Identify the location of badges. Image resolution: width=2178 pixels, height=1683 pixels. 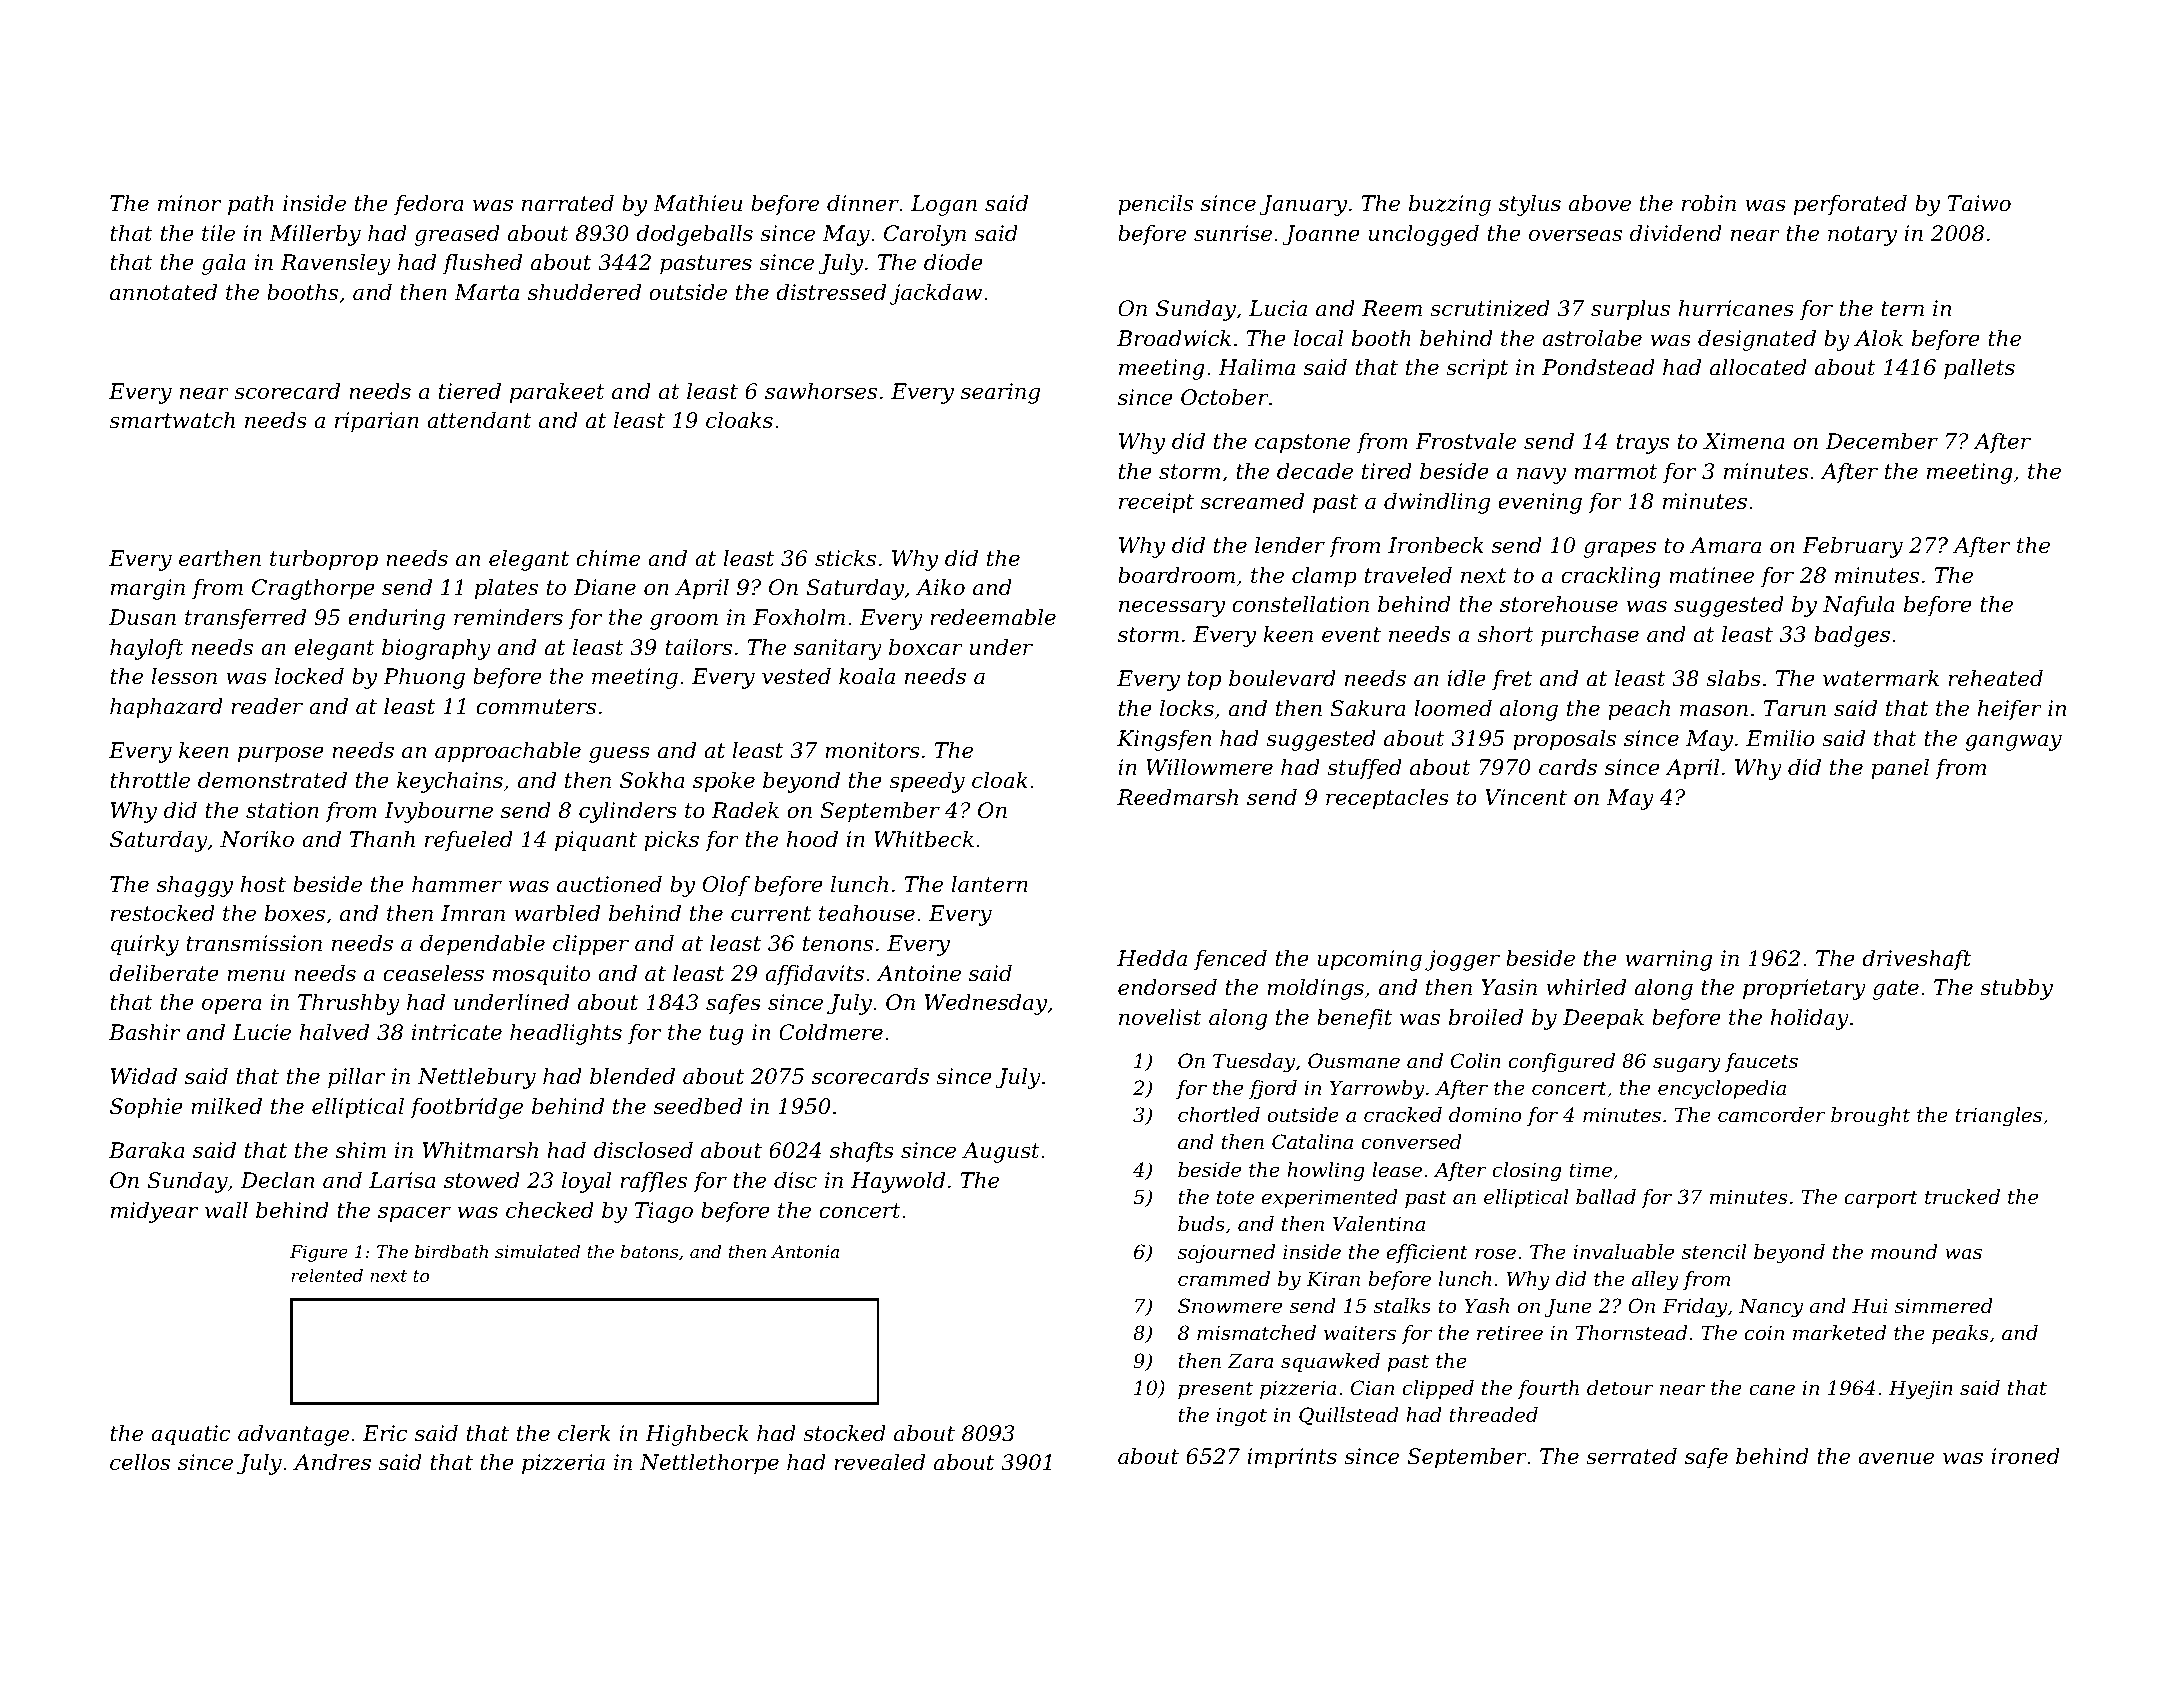
(1852, 636).
